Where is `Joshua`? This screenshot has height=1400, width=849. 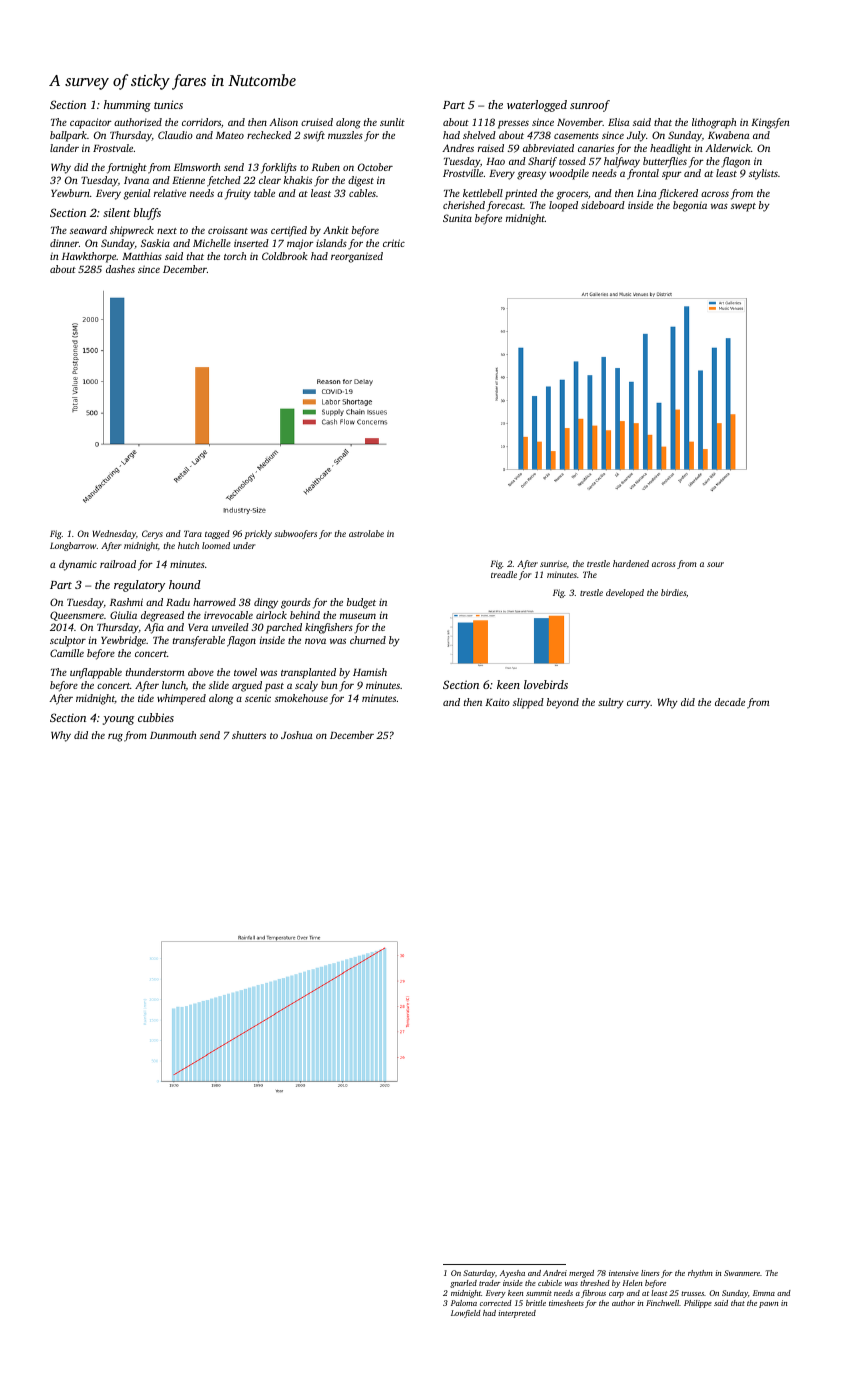
Joshua is located at coordinates (296, 735).
